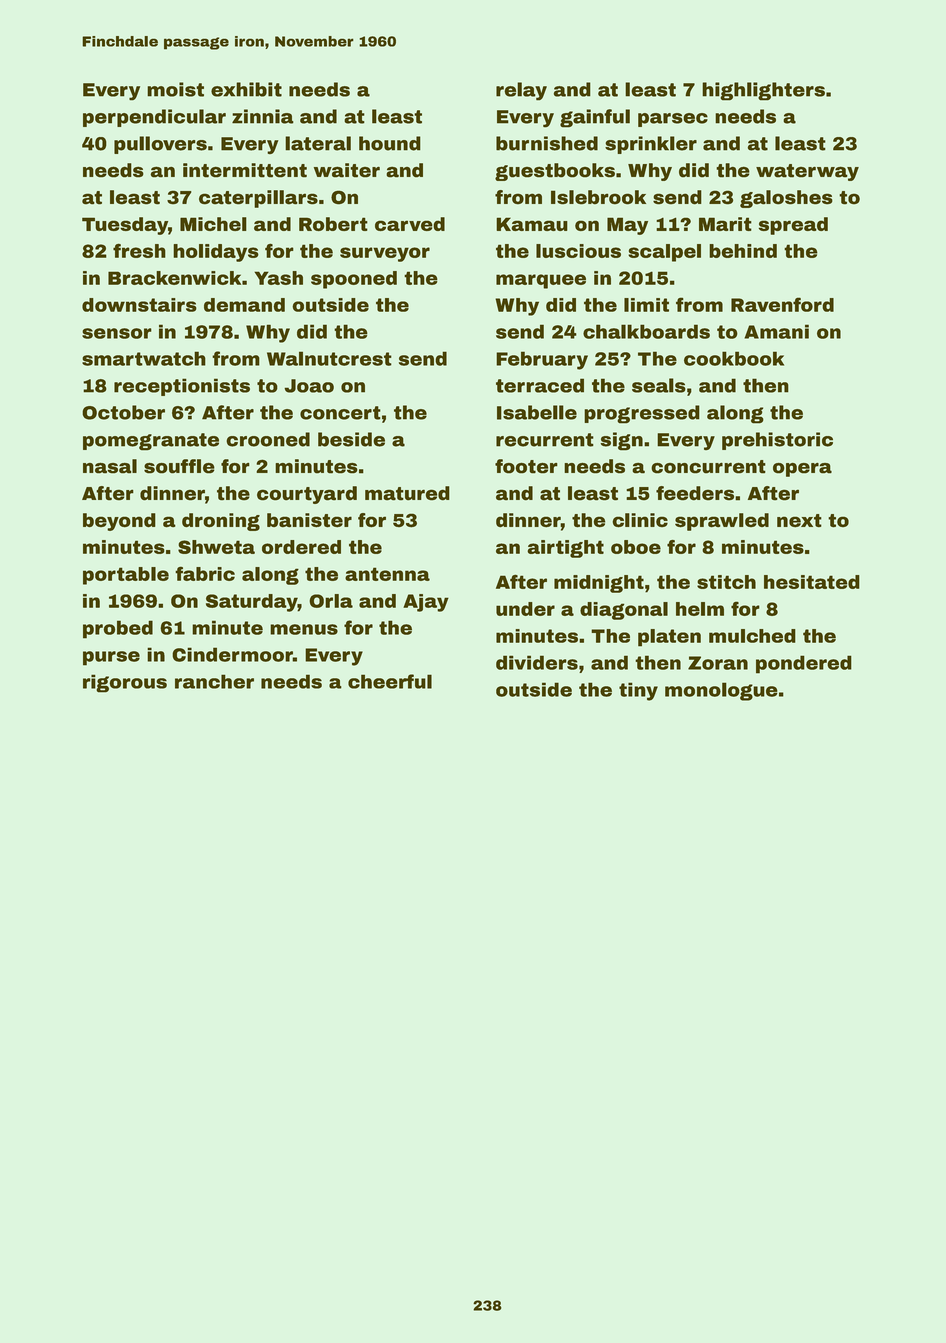 The image size is (946, 1343). I want to click on intermittent, so click(245, 170).
